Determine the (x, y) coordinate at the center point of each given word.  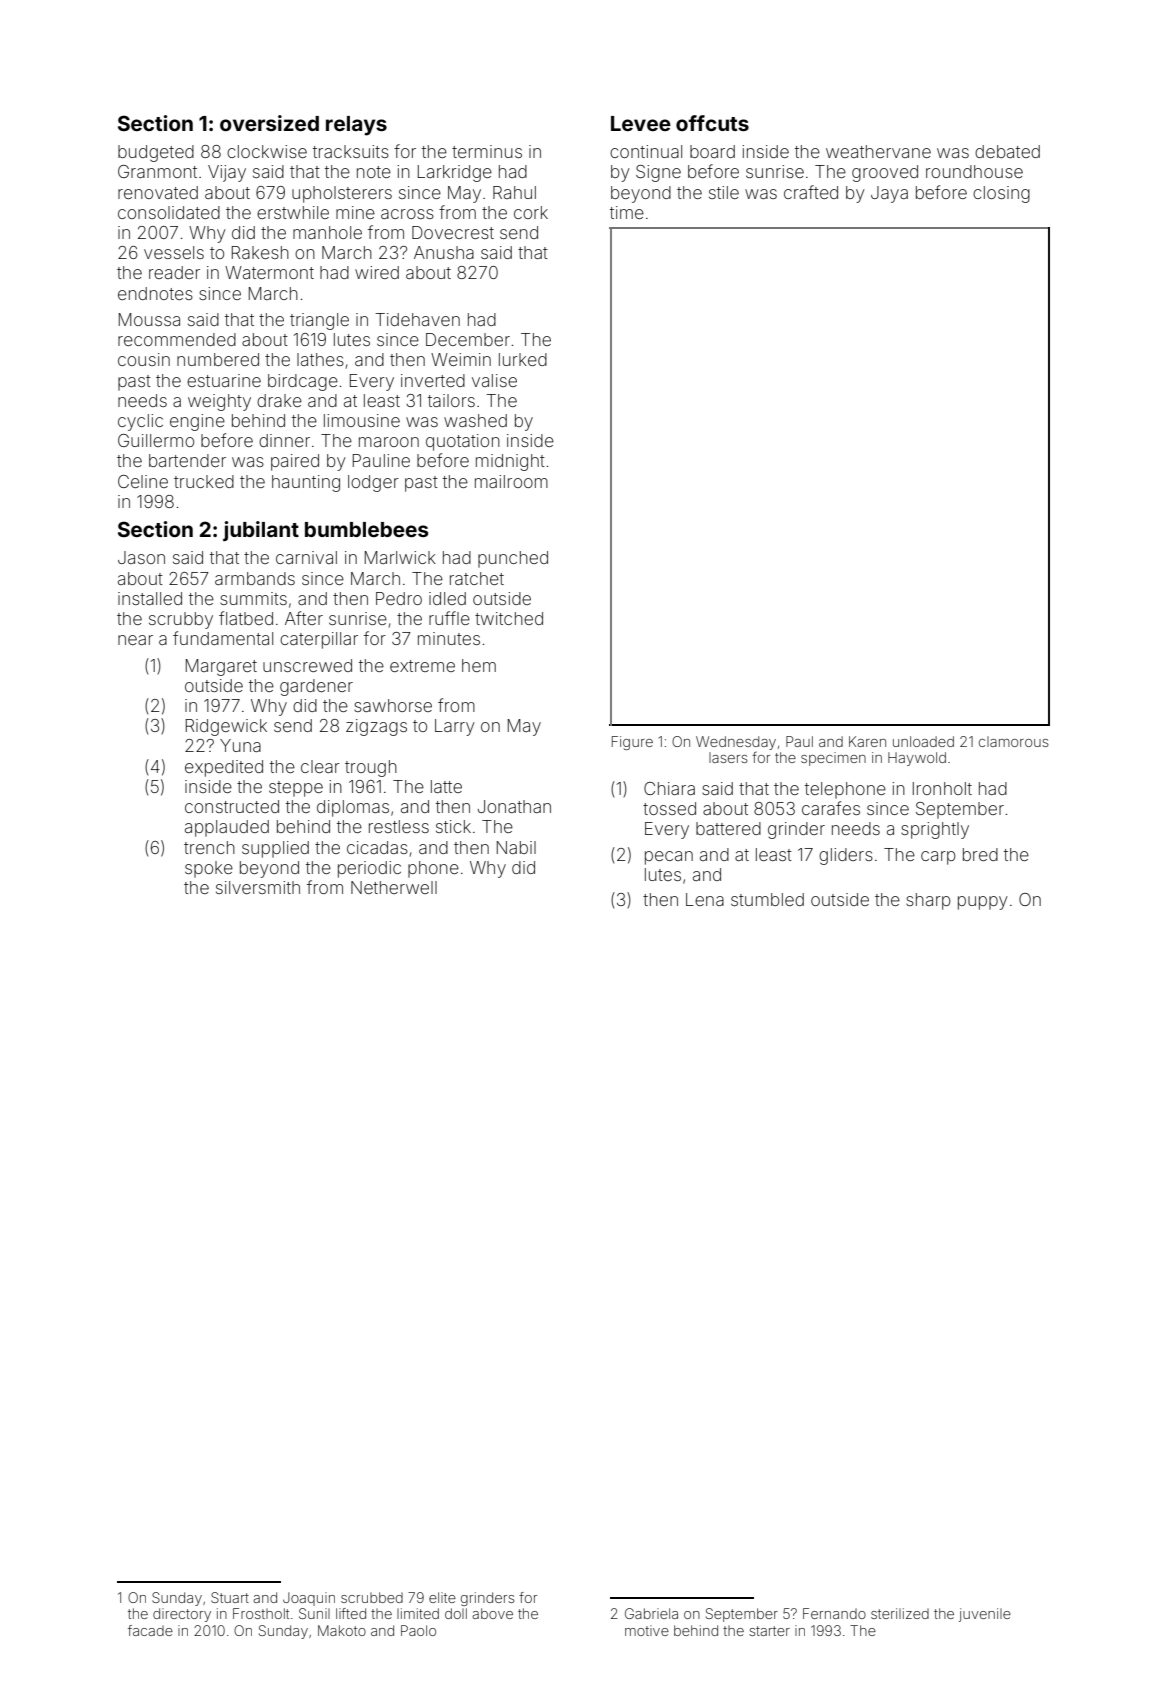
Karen (867, 741)
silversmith (258, 887)
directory (182, 1615)
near (135, 640)
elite (442, 1597)
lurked (523, 359)
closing (1001, 194)
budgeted (156, 153)
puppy (983, 903)
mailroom (511, 481)
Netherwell (394, 887)
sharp (928, 901)
